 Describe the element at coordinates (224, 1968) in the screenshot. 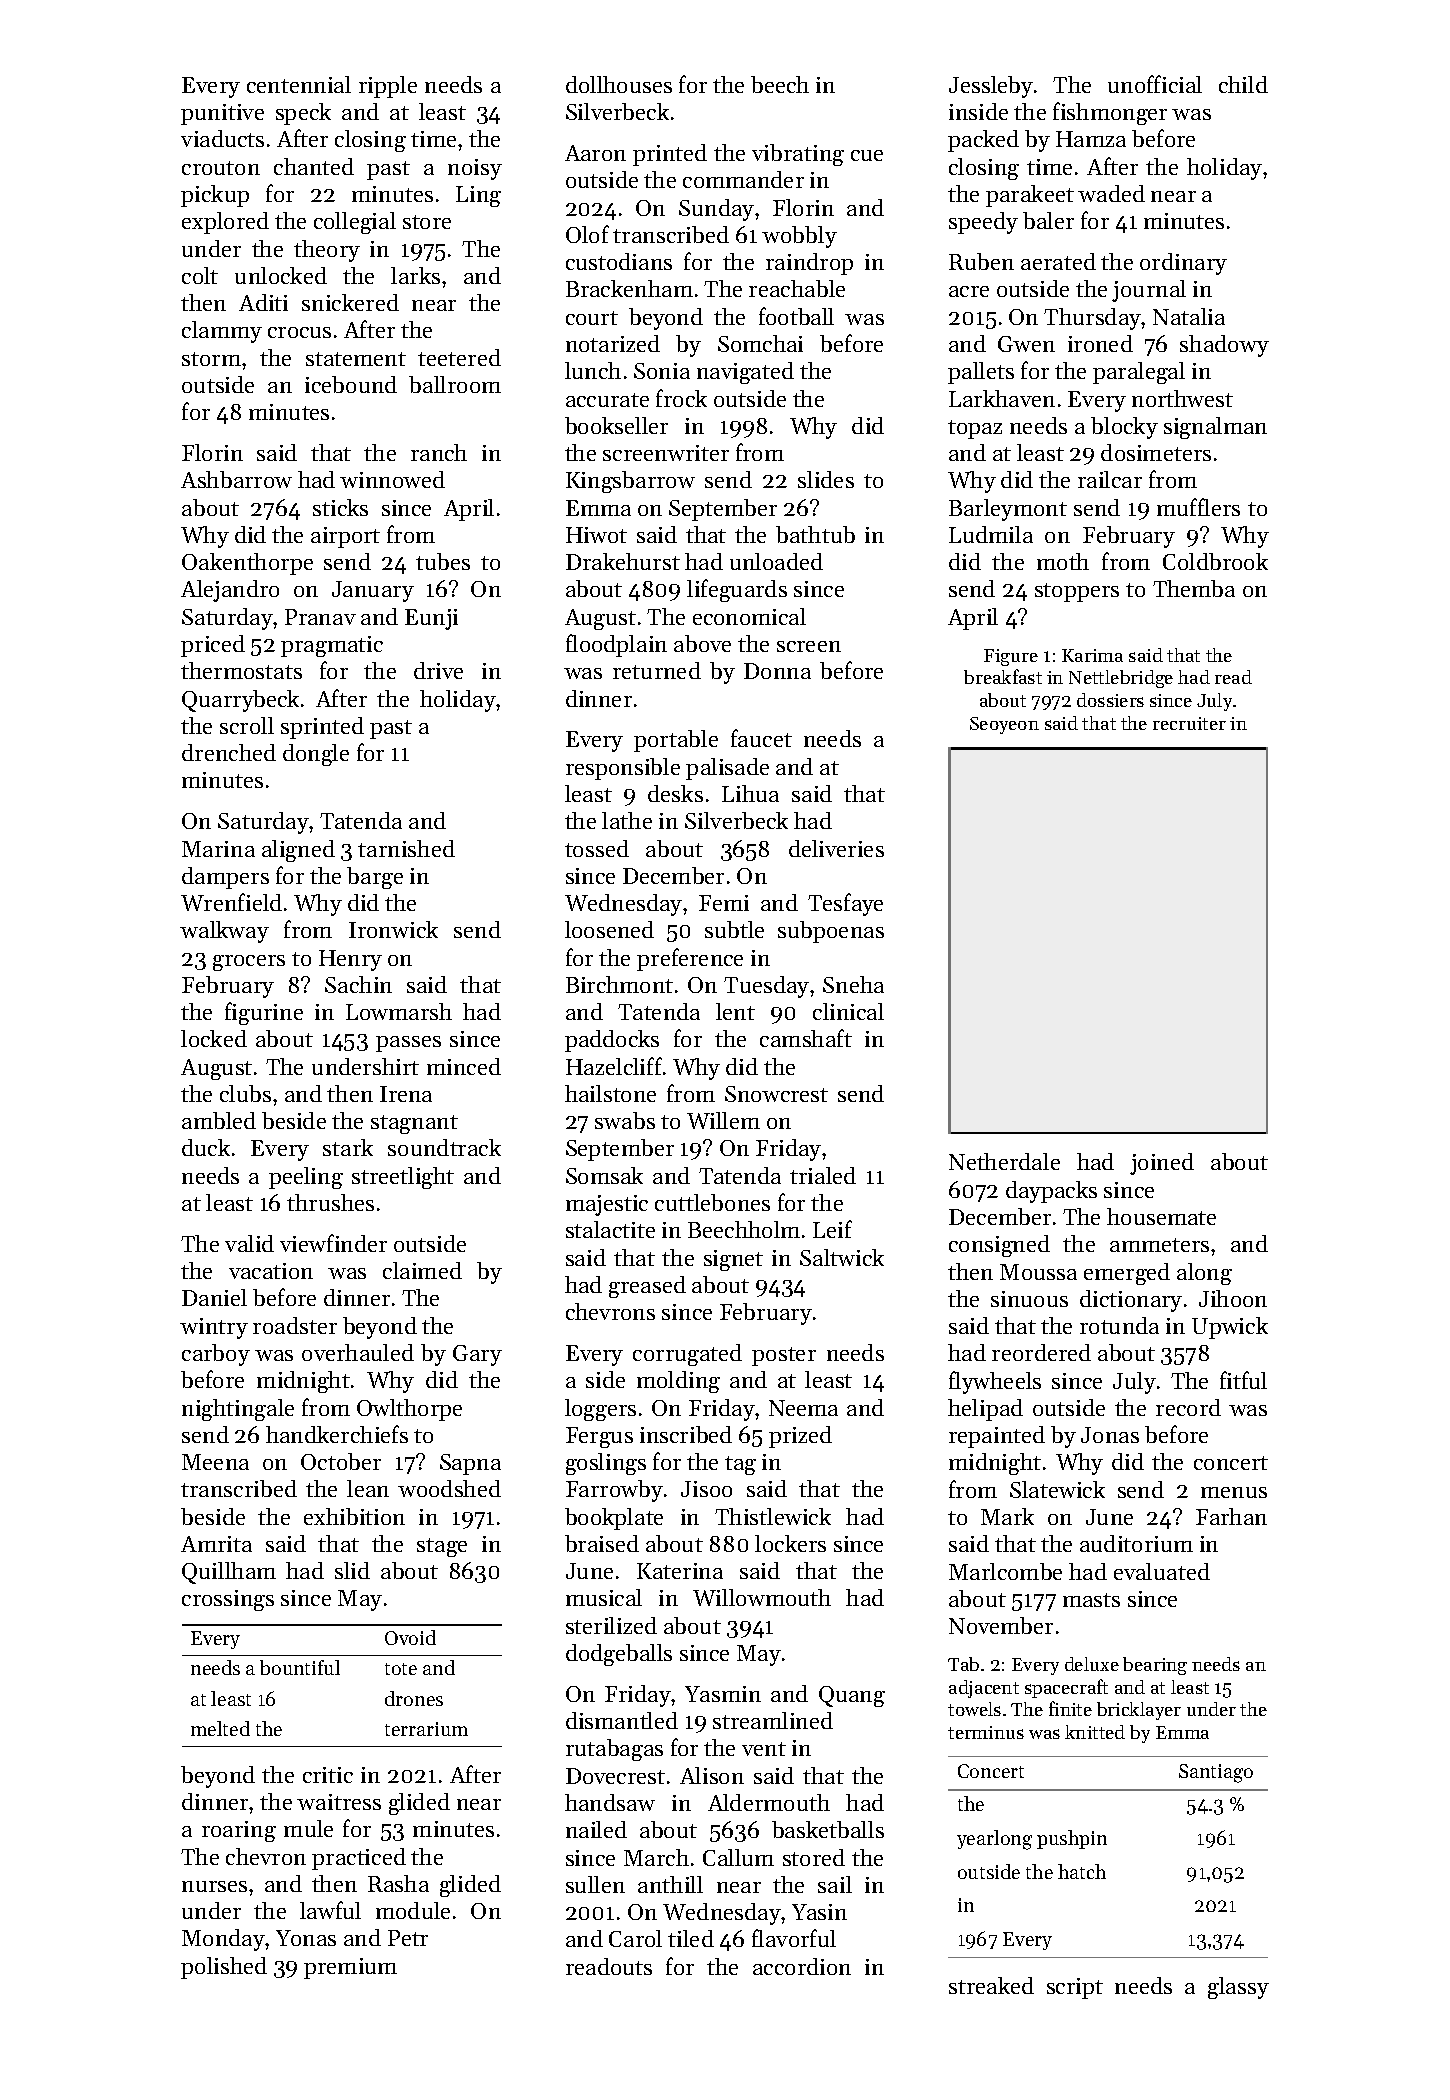

I see `polished` at that location.
